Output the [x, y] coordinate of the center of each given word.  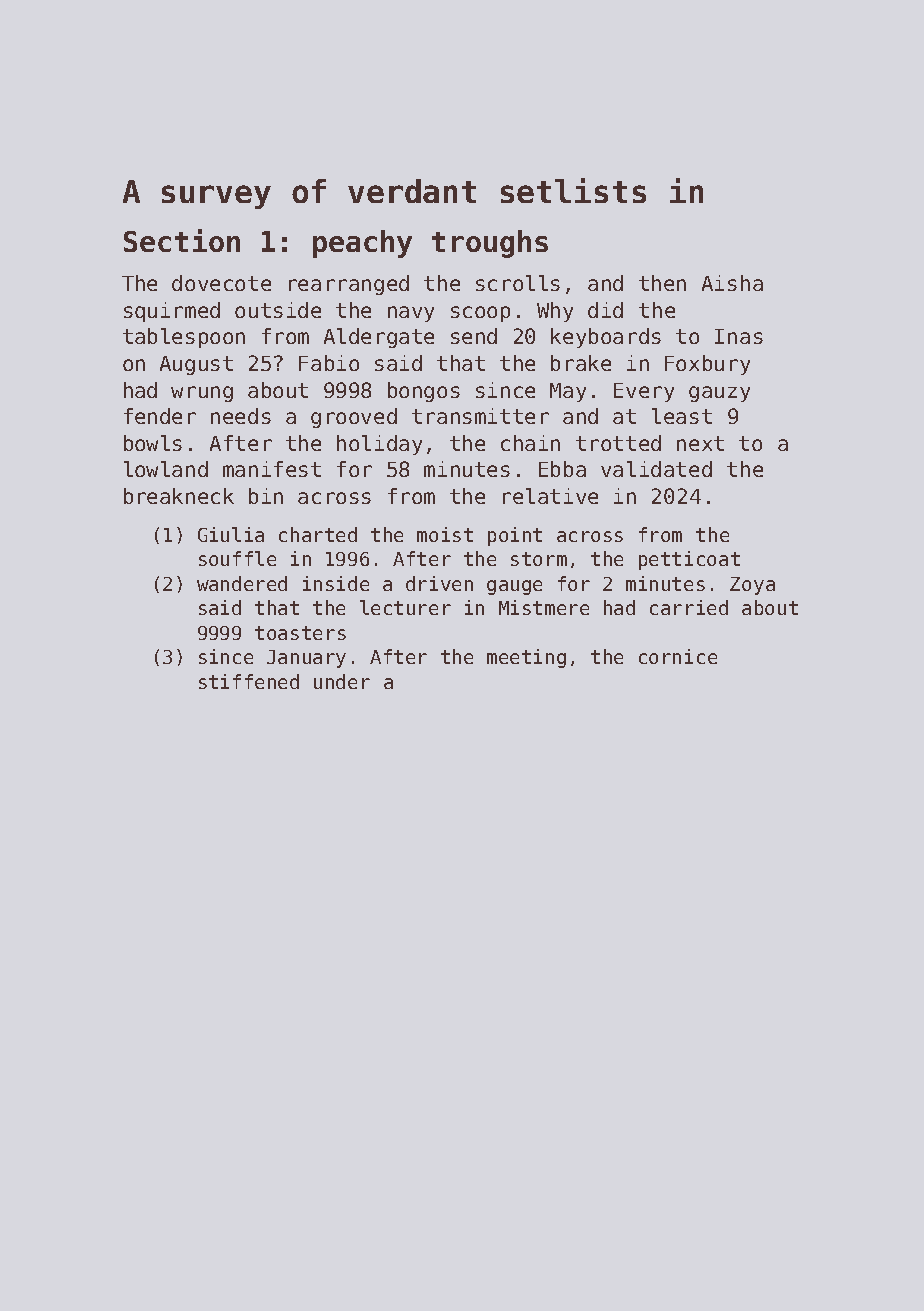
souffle [237, 558]
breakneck [179, 496]
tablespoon [184, 338]
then [662, 283]
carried [689, 607]
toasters [300, 633]
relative [550, 496]
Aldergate [379, 338]
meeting [526, 658]
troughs [490, 244]
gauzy [719, 394]
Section [182, 240]
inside [336, 583]
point [515, 536]
